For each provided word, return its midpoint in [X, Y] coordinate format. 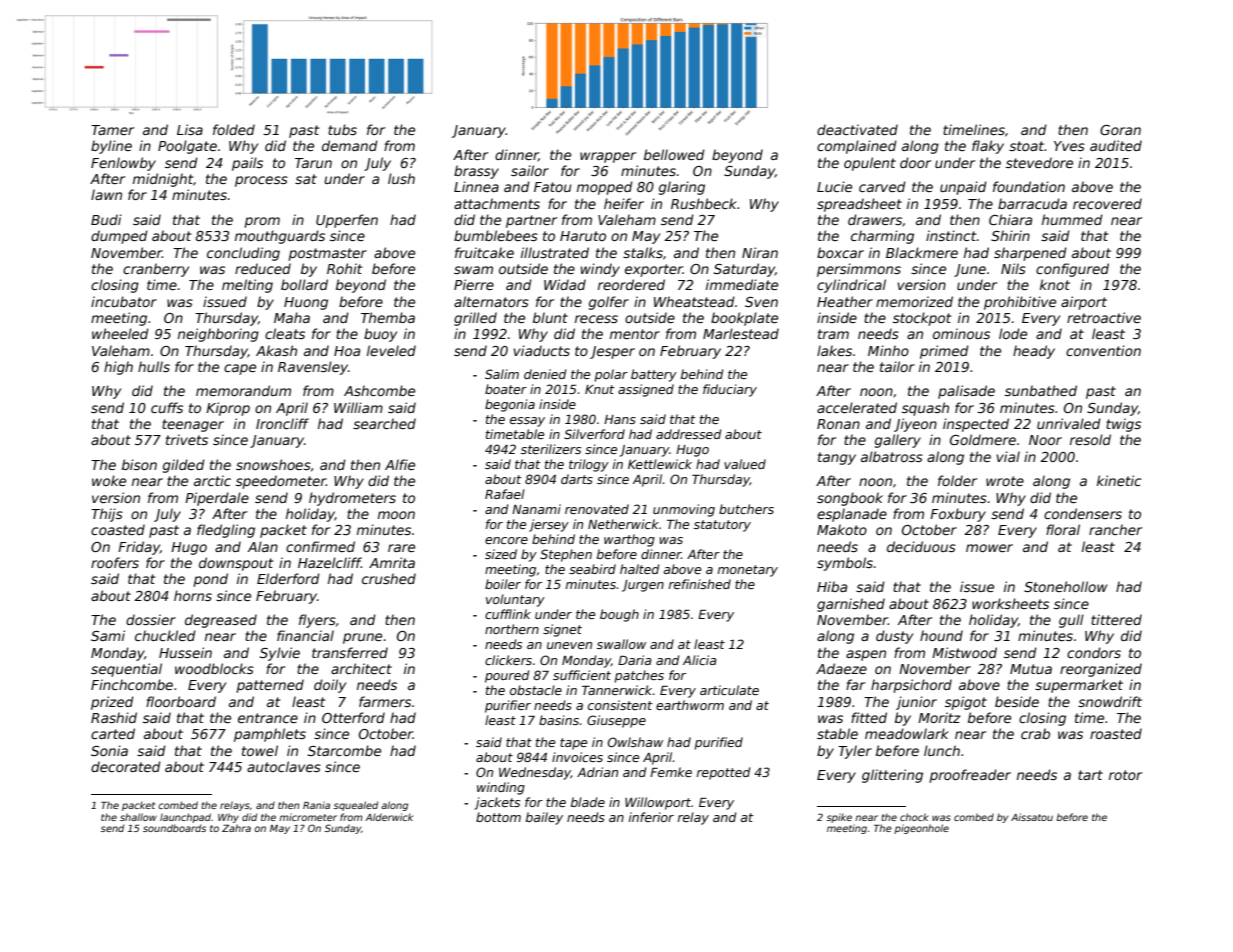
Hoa [347, 351]
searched [384, 423]
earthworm [690, 705]
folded [234, 129]
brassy [476, 172]
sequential [126, 670]
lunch [942, 750]
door [915, 162]
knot [1055, 284]
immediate [742, 284]
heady [1034, 352]
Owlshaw [635, 742]
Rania [316, 805]
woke [109, 480]
